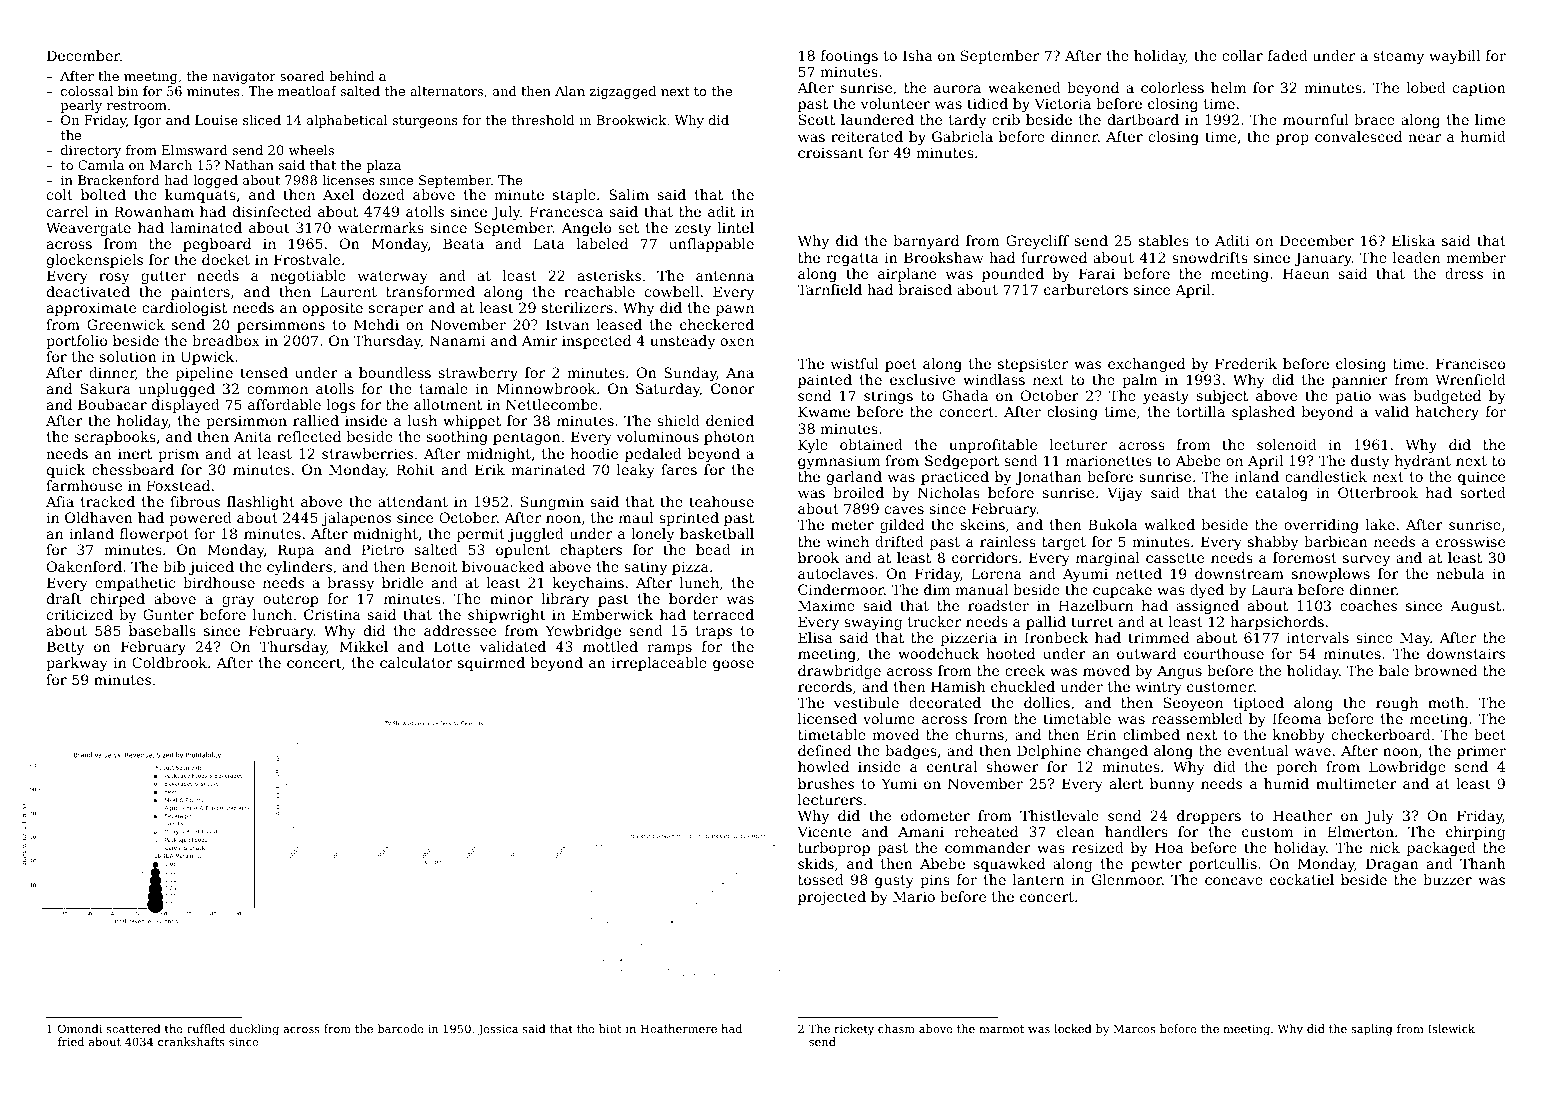 The width and height of the screenshot is (1552, 1097). What do you see at coordinates (226, 340) in the screenshot?
I see `breadbox` at bounding box center [226, 340].
